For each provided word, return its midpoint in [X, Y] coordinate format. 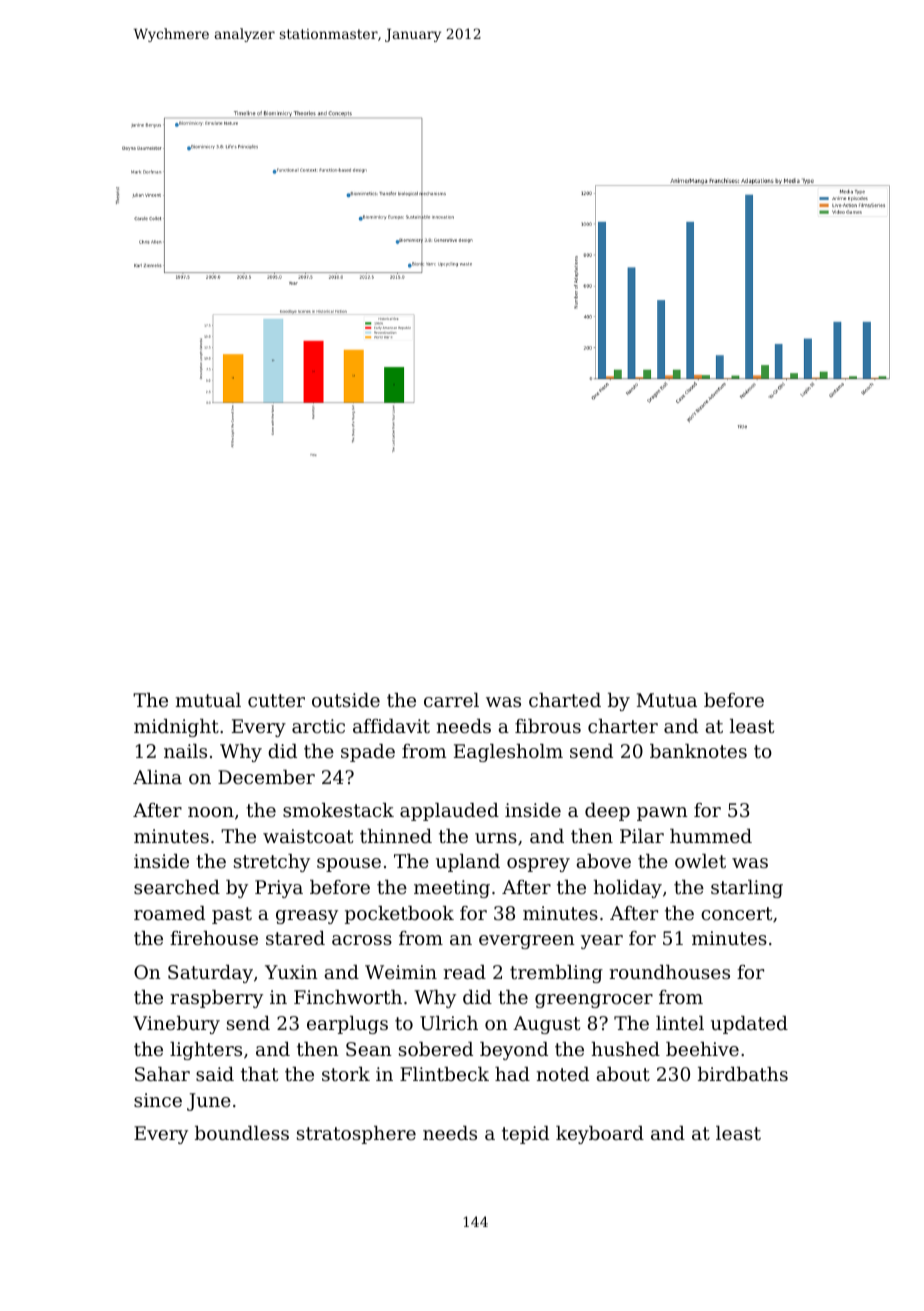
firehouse [214, 938]
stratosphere [356, 1135]
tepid [525, 1135]
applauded [449, 812]
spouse [349, 865]
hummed [711, 836]
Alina [157, 777]
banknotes [698, 751]
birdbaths [743, 1074]
